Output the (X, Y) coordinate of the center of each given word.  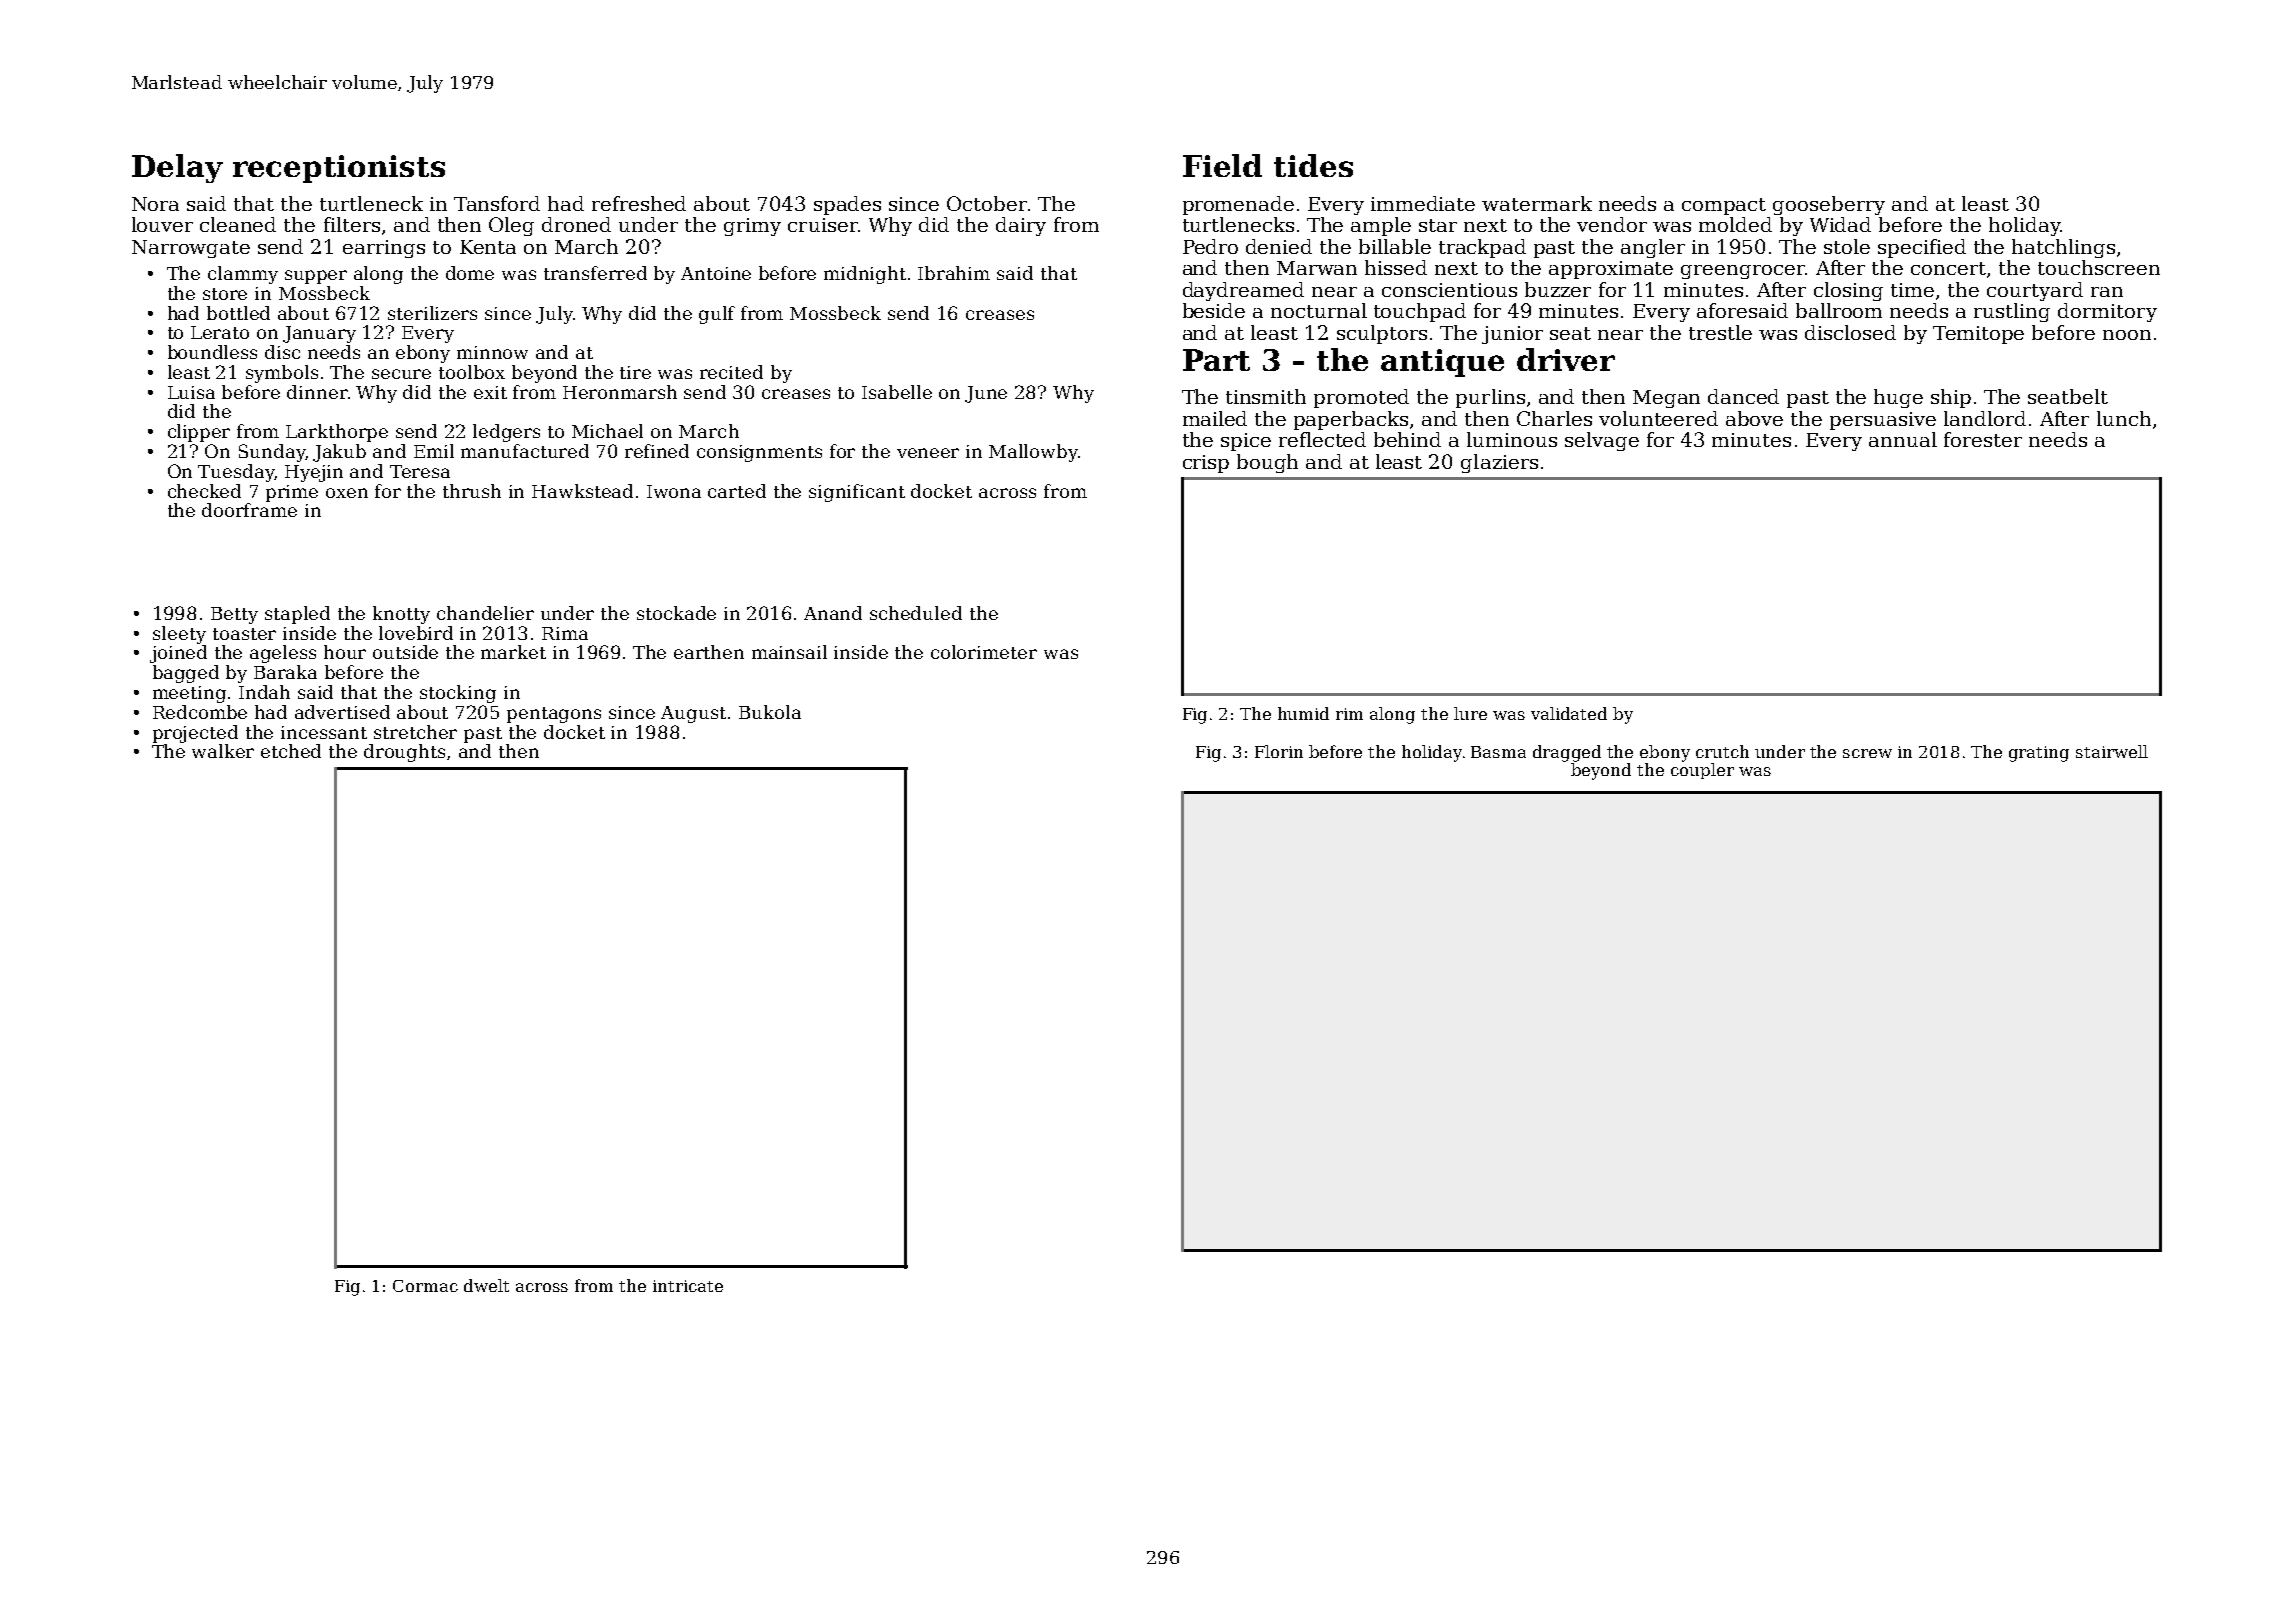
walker (223, 751)
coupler (1702, 771)
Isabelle (897, 392)
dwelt (486, 1285)
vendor (1612, 224)
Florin (1279, 751)
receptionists (339, 169)
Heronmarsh (620, 392)
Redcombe (200, 712)
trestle (1720, 332)
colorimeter (984, 652)
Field (1222, 165)
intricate (688, 1286)
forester (1983, 439)
